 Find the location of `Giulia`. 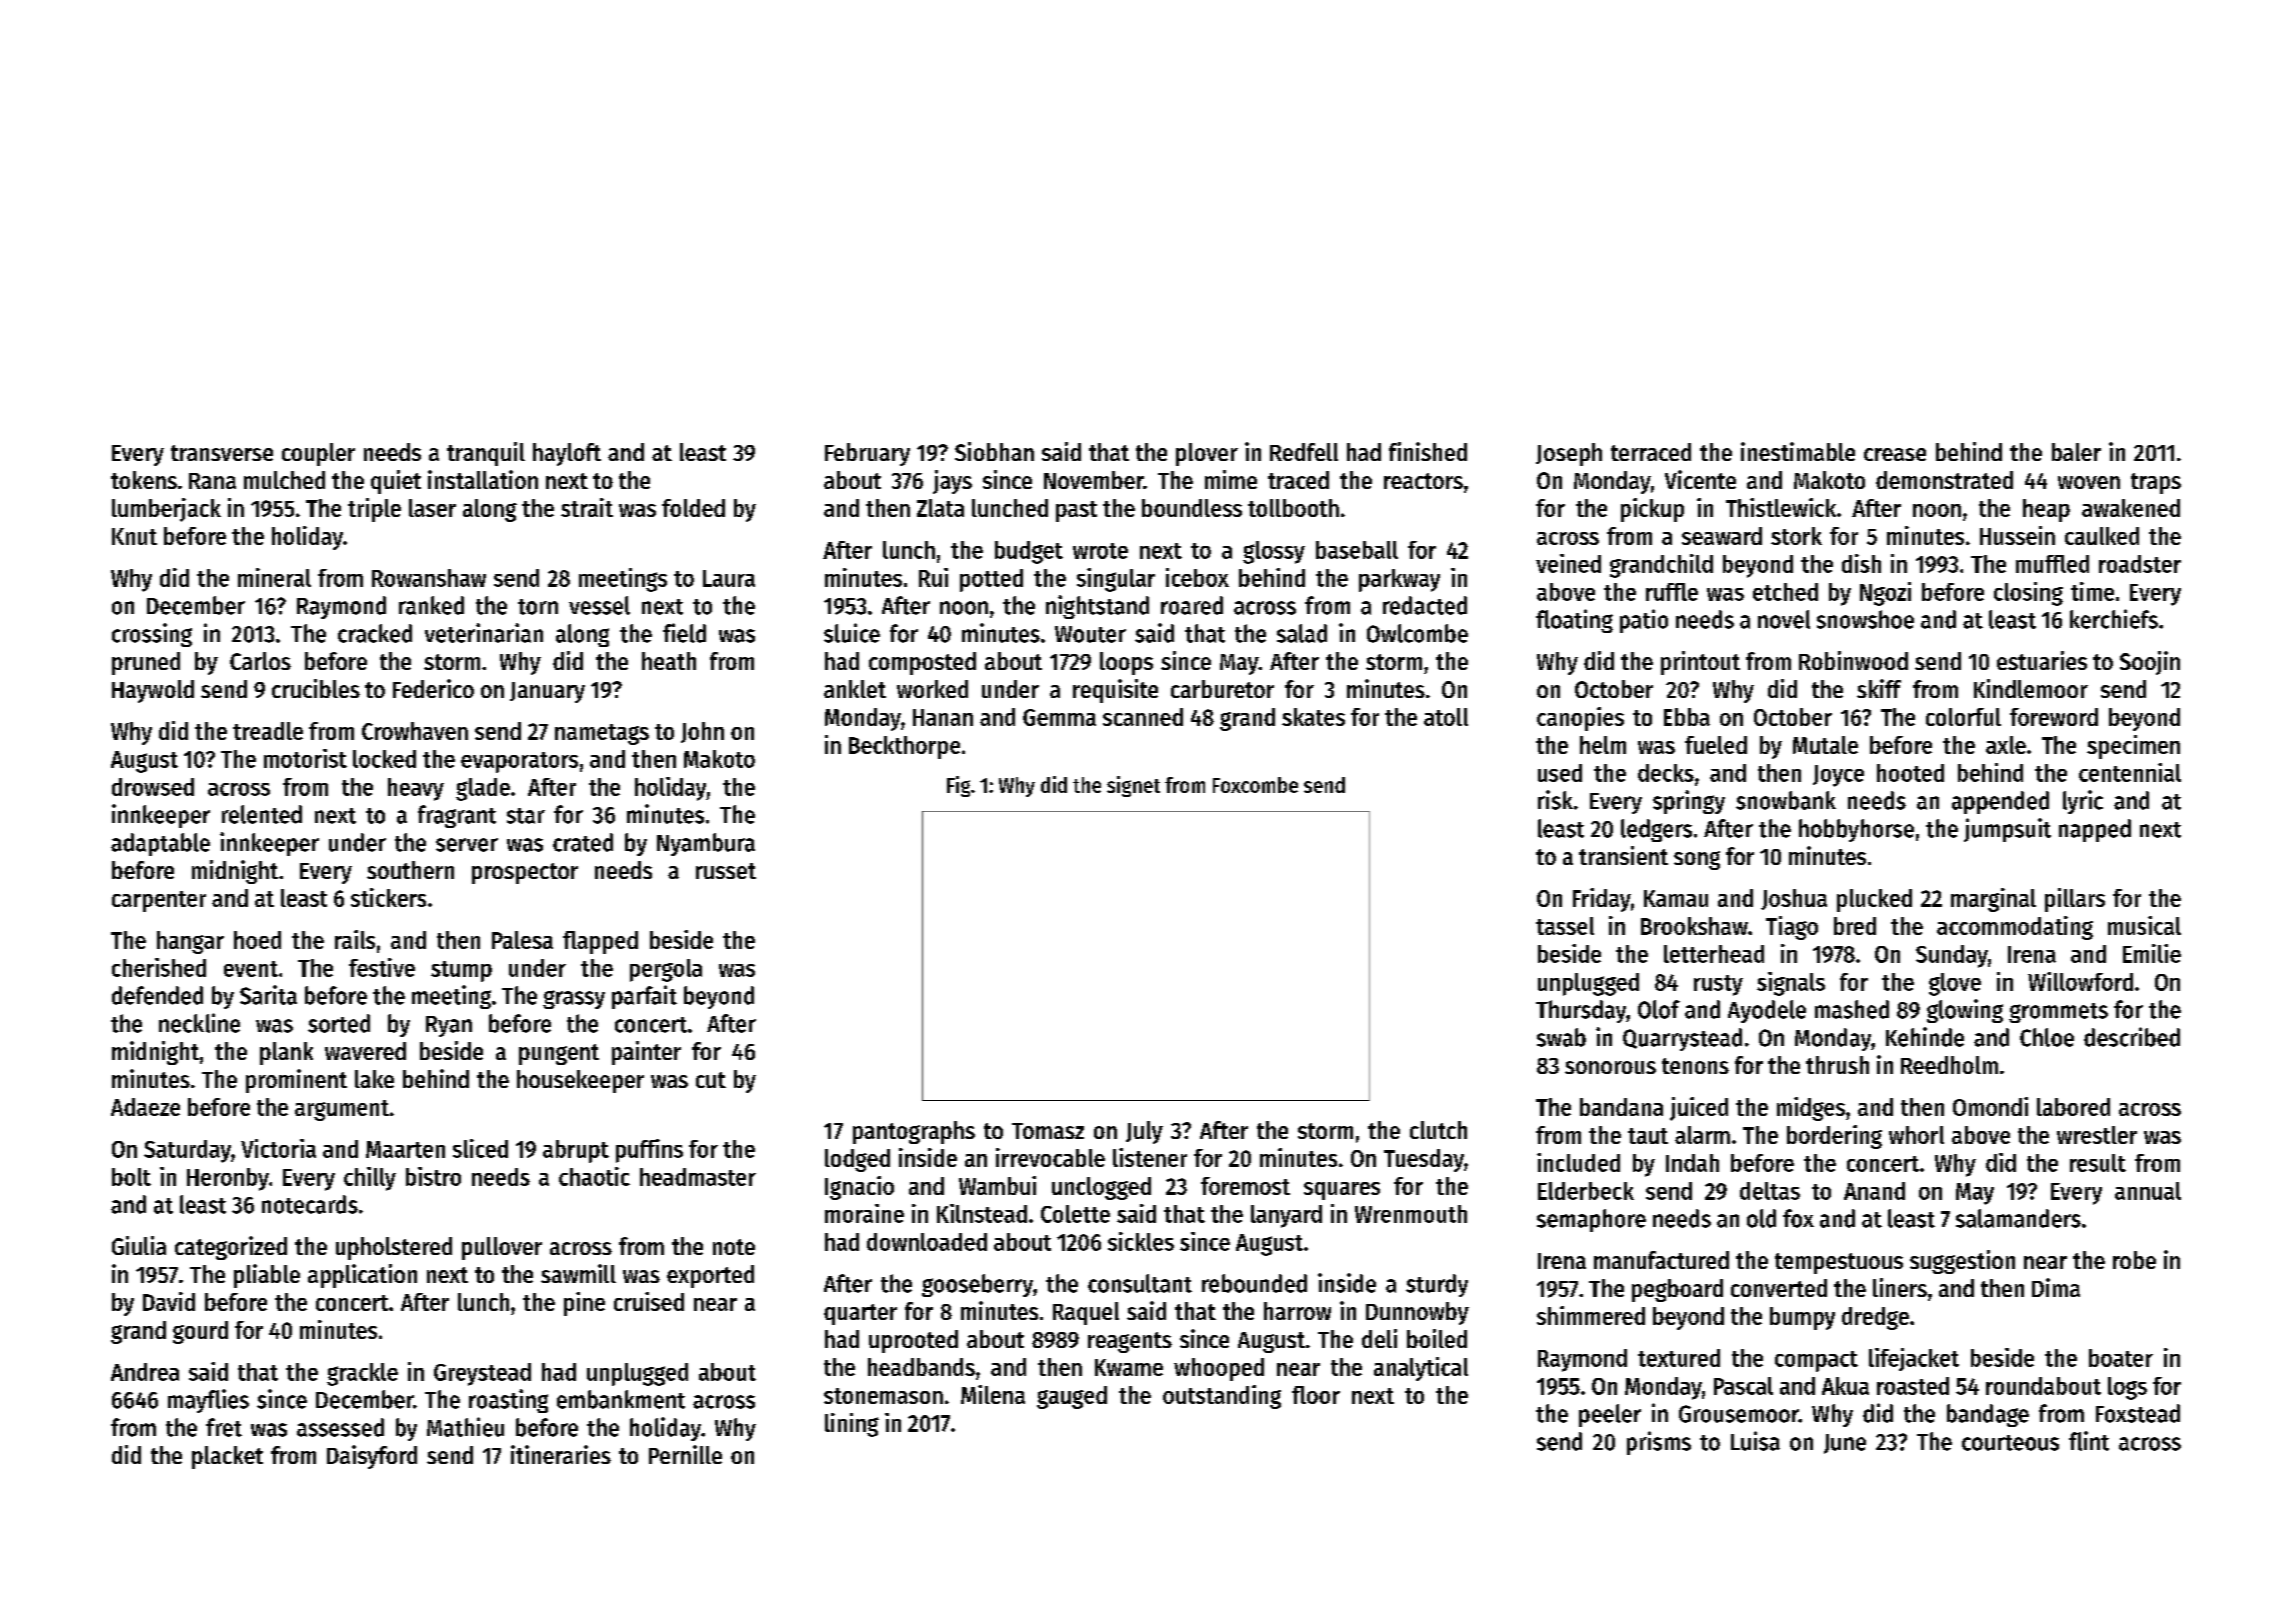

Giulia is located at coordinates (139, 1245).
